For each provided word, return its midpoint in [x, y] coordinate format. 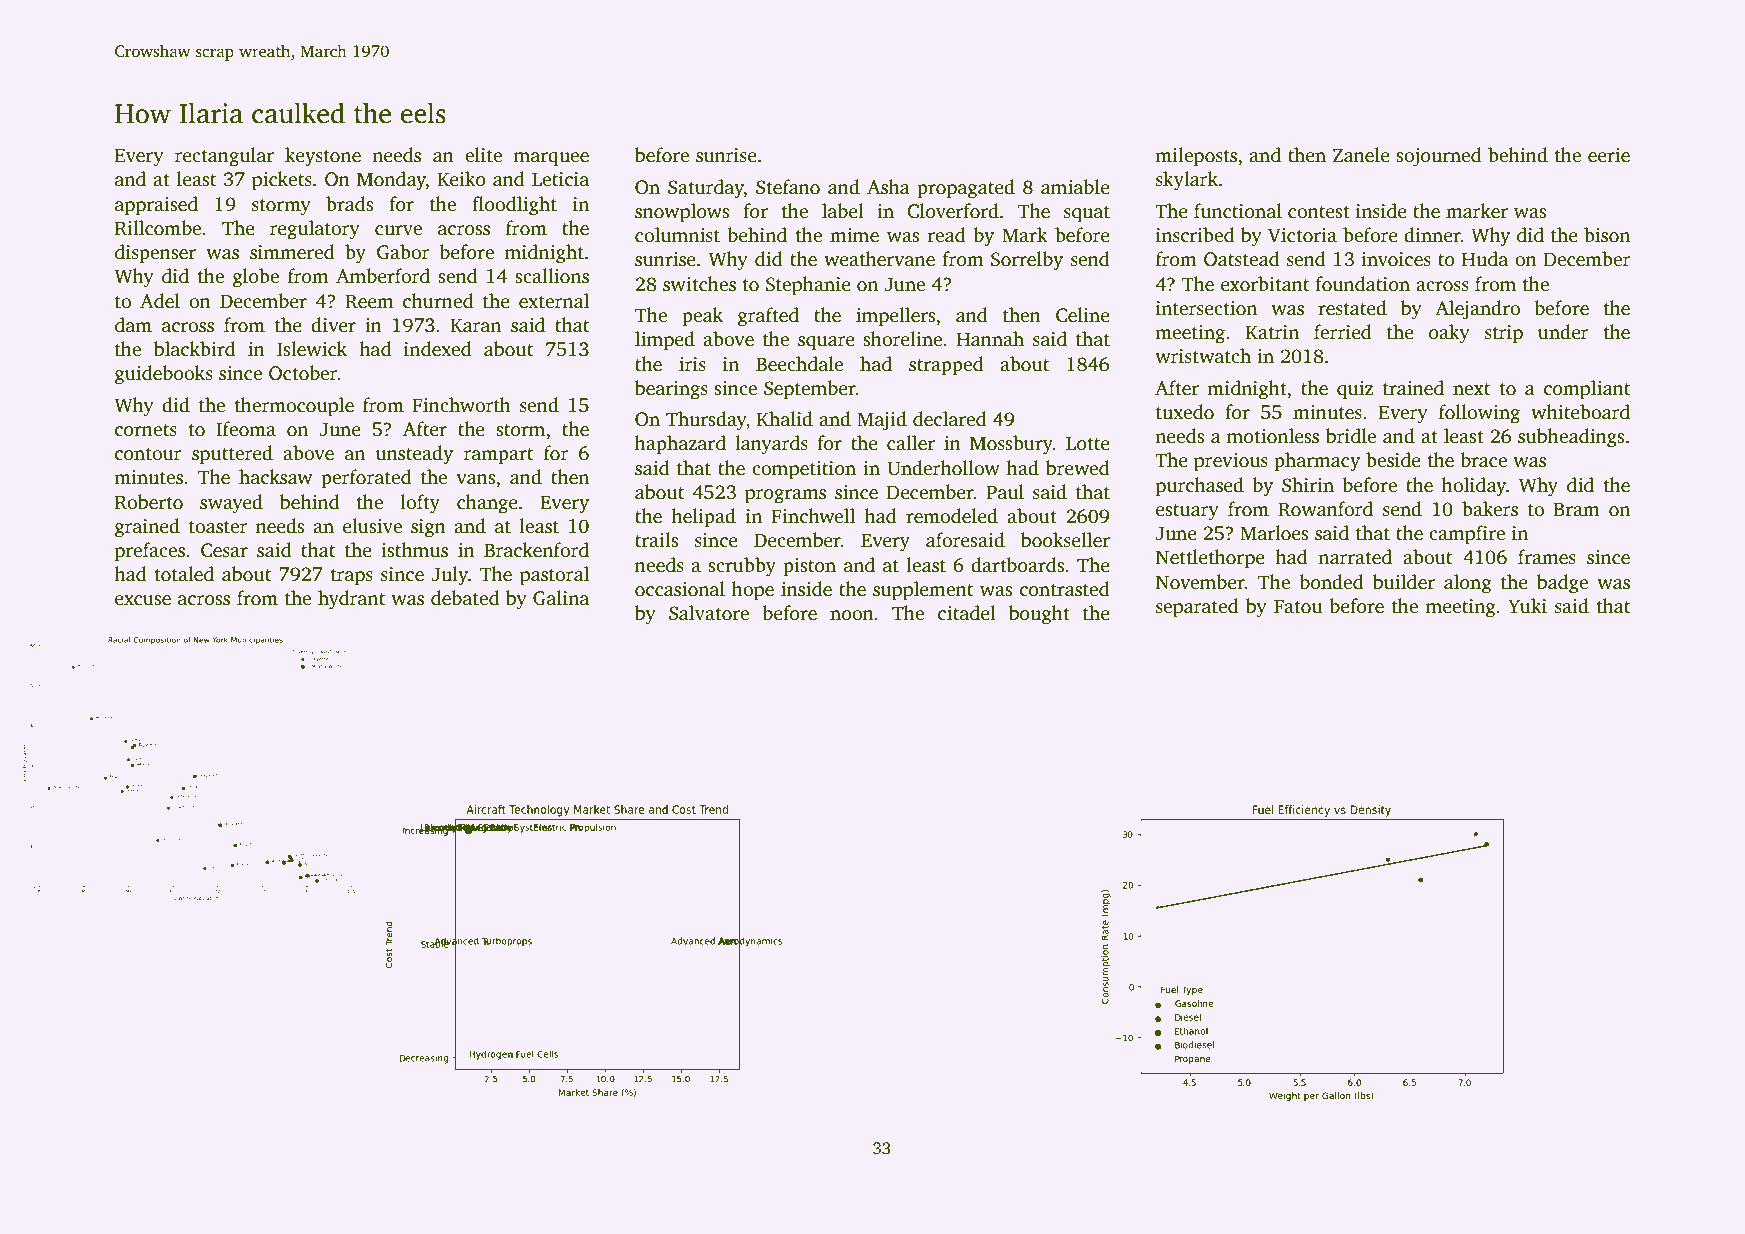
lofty [420, 504]
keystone [323, 157]
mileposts [1196, 157]
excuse [143, 600]
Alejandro [1477, 310]
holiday [1474, 487]
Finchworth [461, 405]
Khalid [785, 419]
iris [692, 364]
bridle [1351, 436]
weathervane [879, 259]
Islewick [312, 349]
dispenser [155, 254]
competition [804, 470]
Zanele [1361, 155]
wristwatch [1203, 356]
